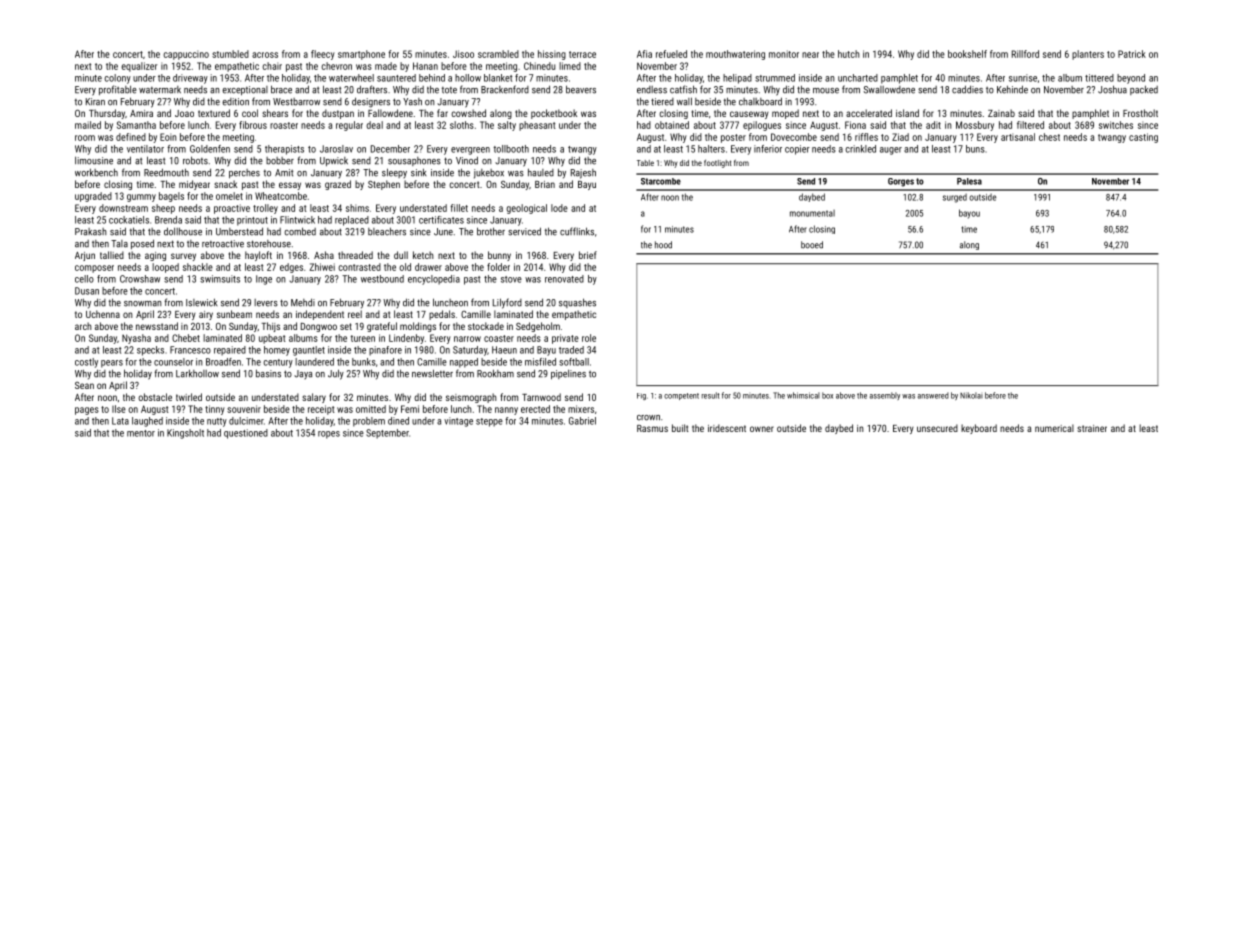  I want to click on dulcimer, so click(246, 421).
